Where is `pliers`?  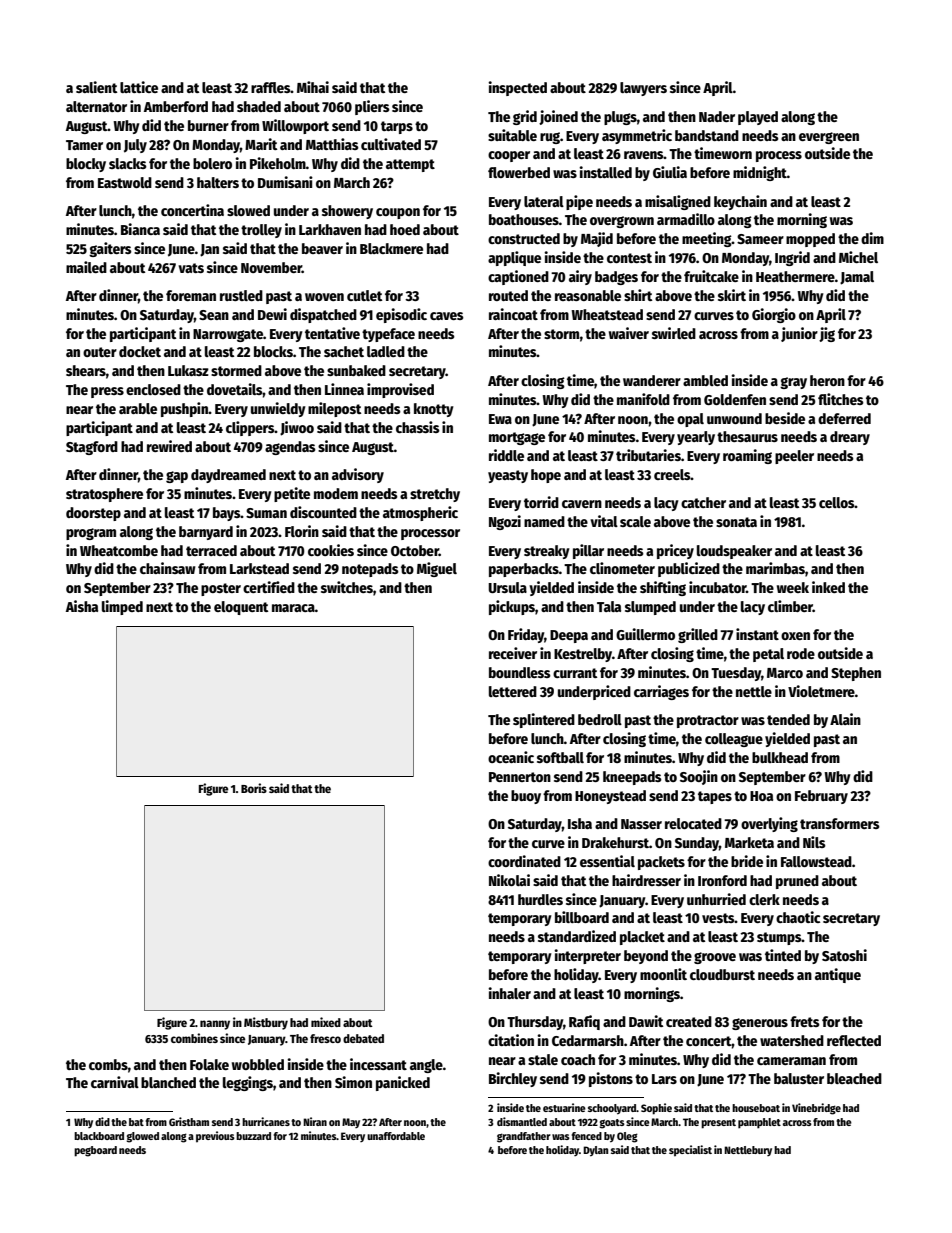
pliers is located at coordinates (372, 107).
